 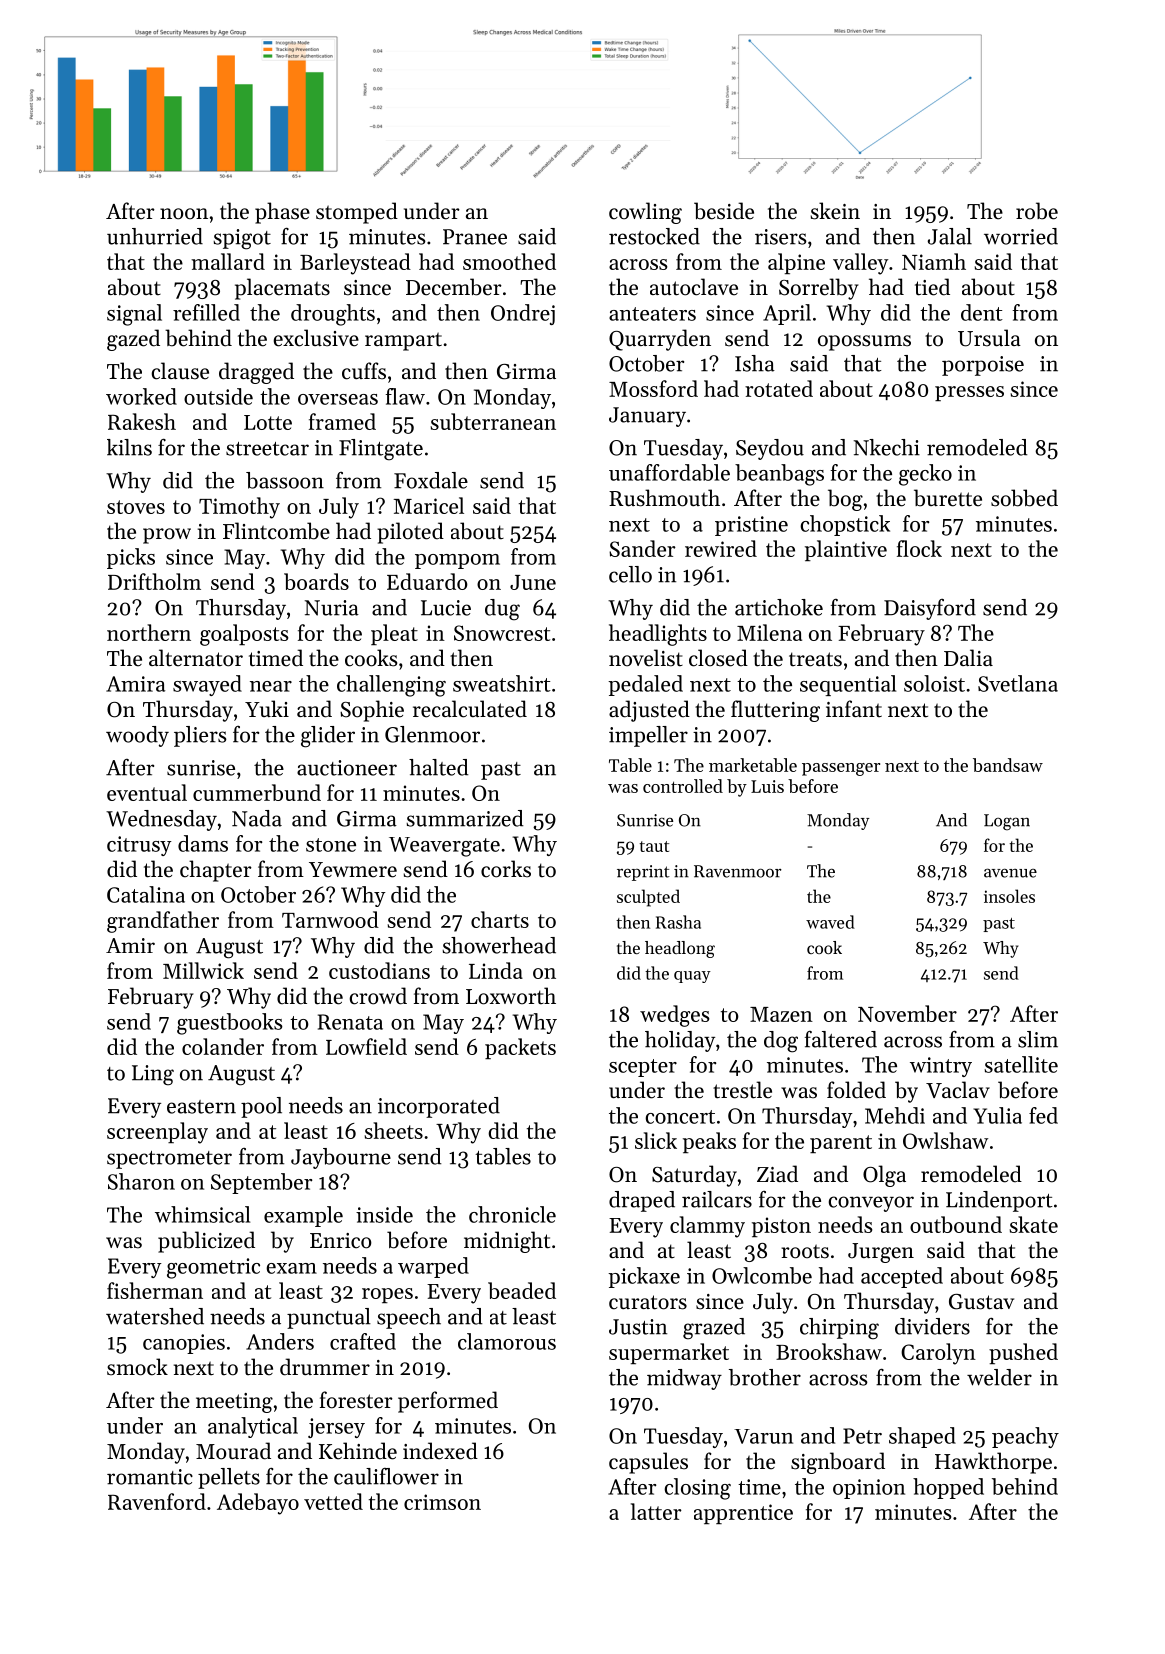 I want to click on recalculated, so click(x=470, y=709).
